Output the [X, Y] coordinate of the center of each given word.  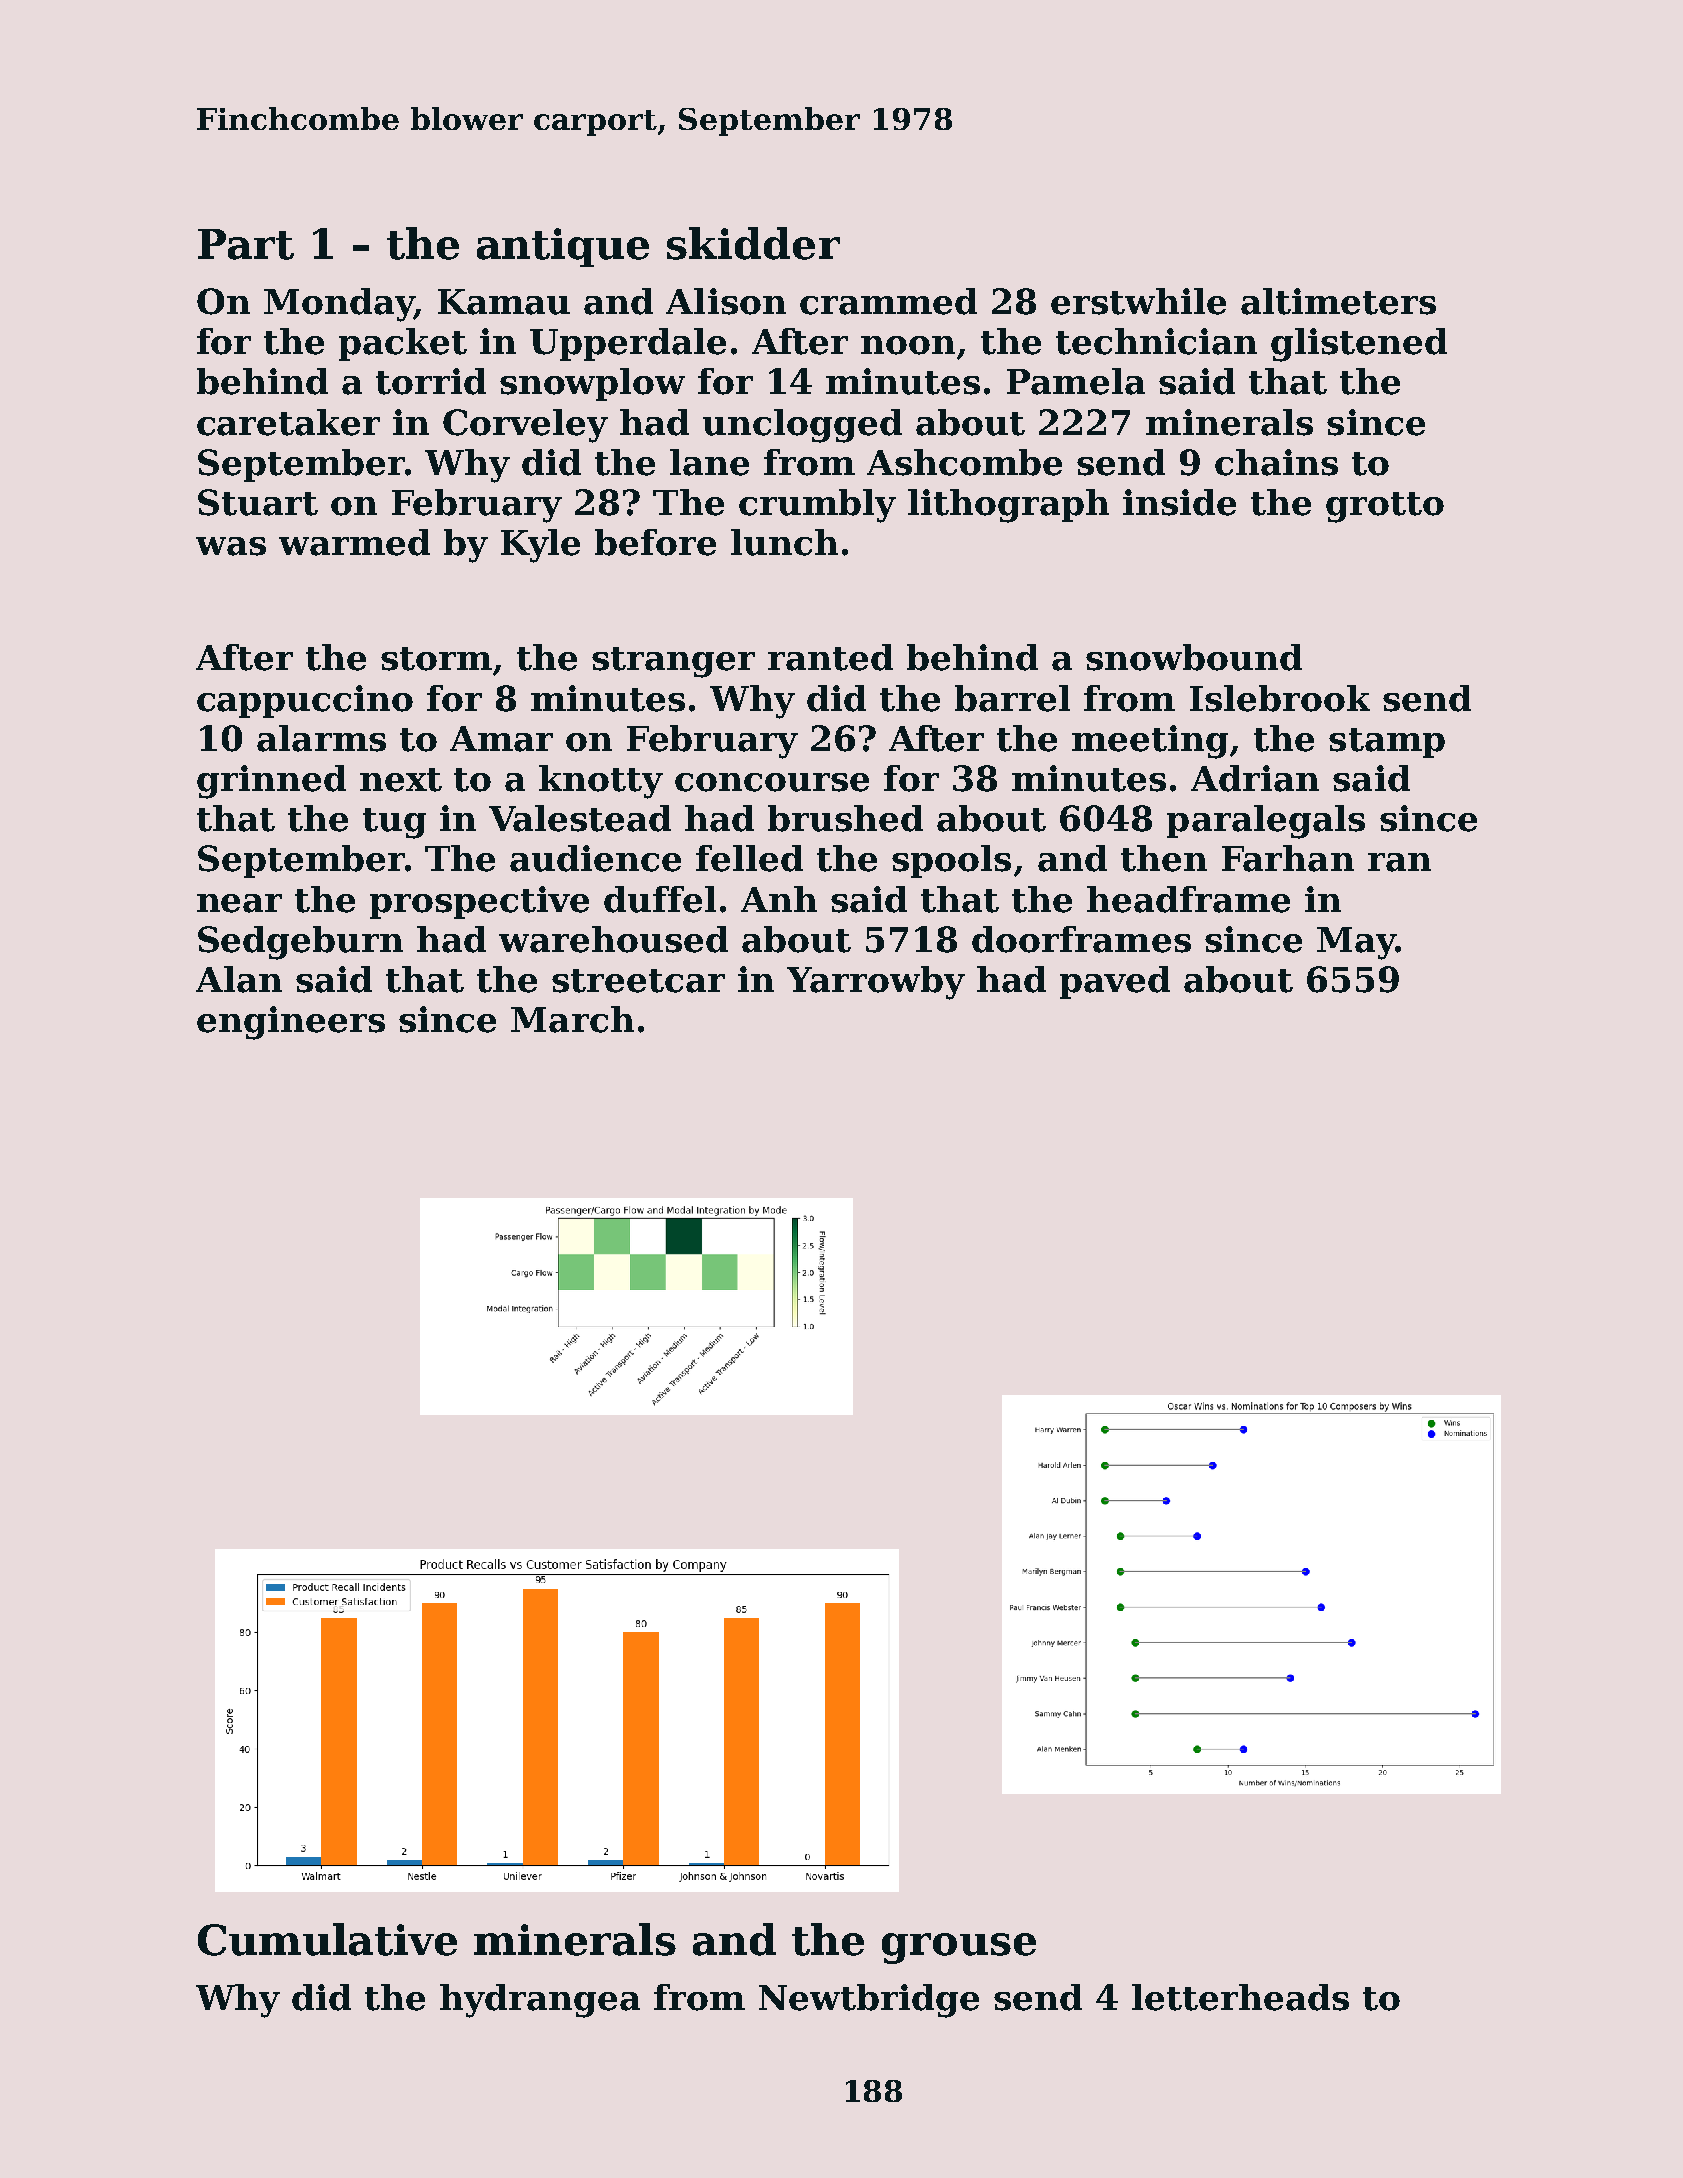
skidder [753, 243]
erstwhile [1138, 301]
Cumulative [327, 1939]
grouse [959, 1948]
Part [246, 244]
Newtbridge [869, 2001]
